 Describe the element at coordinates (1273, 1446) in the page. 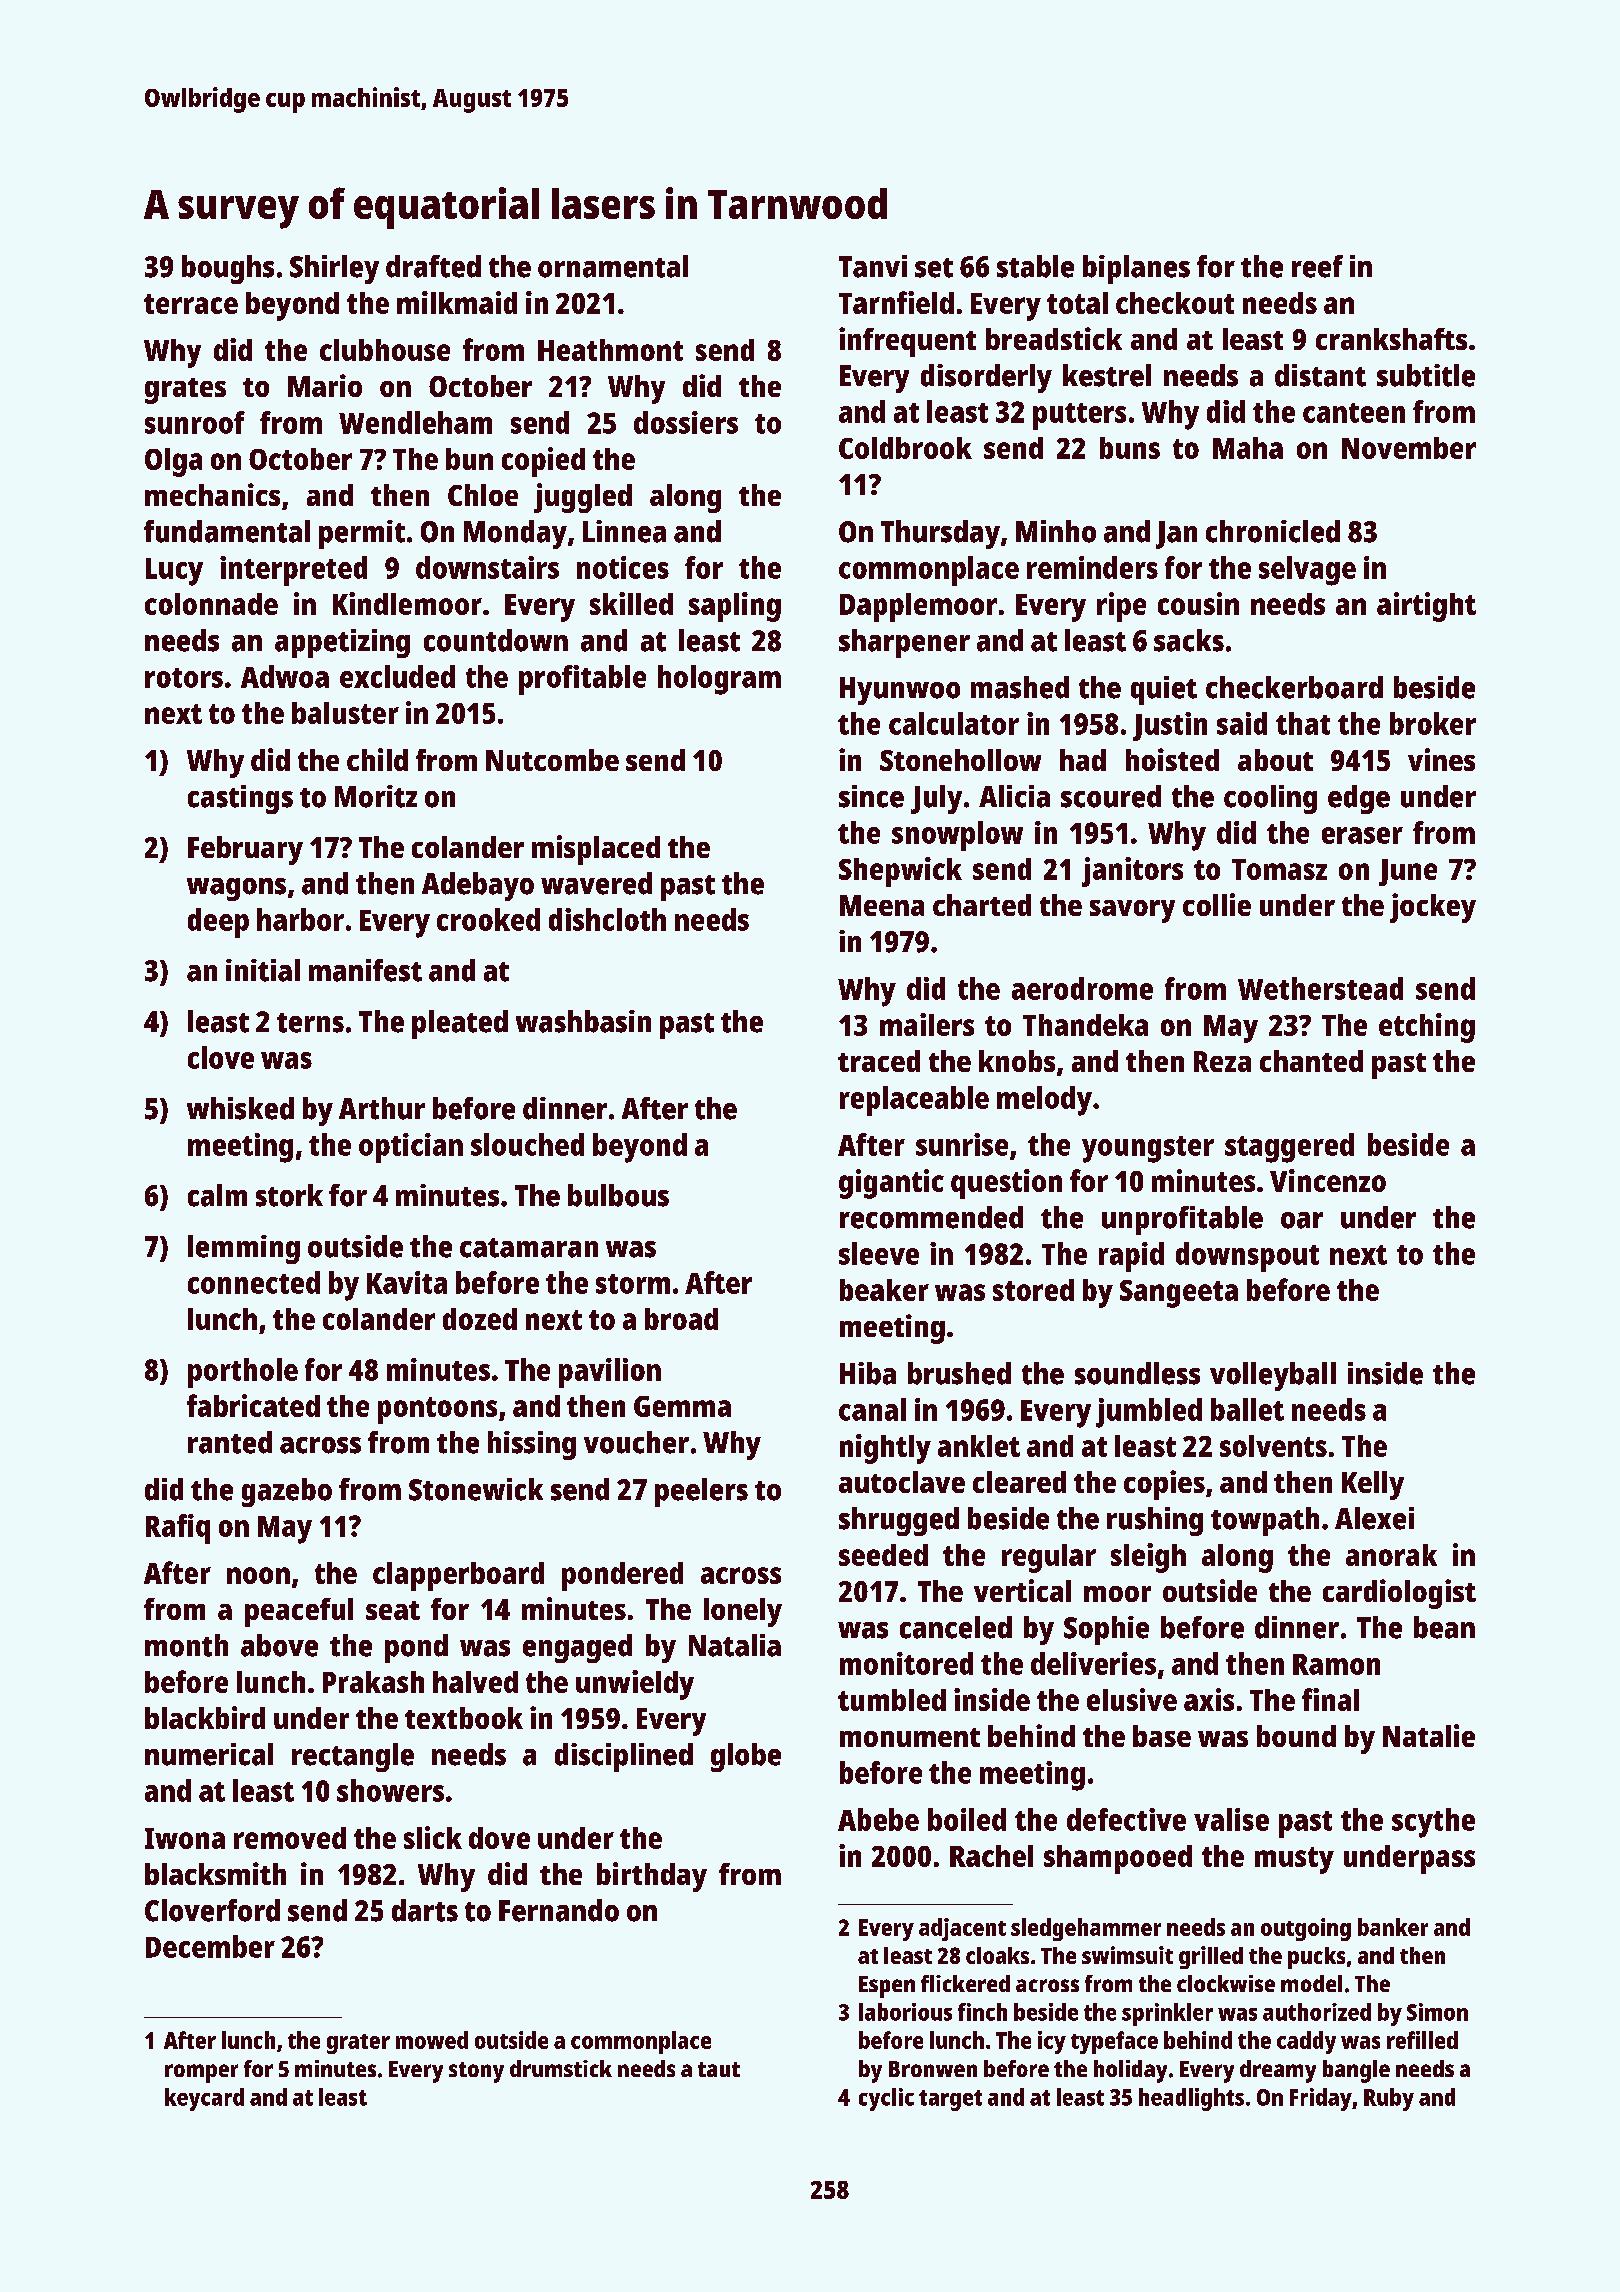

I see `solvents` at that location.
